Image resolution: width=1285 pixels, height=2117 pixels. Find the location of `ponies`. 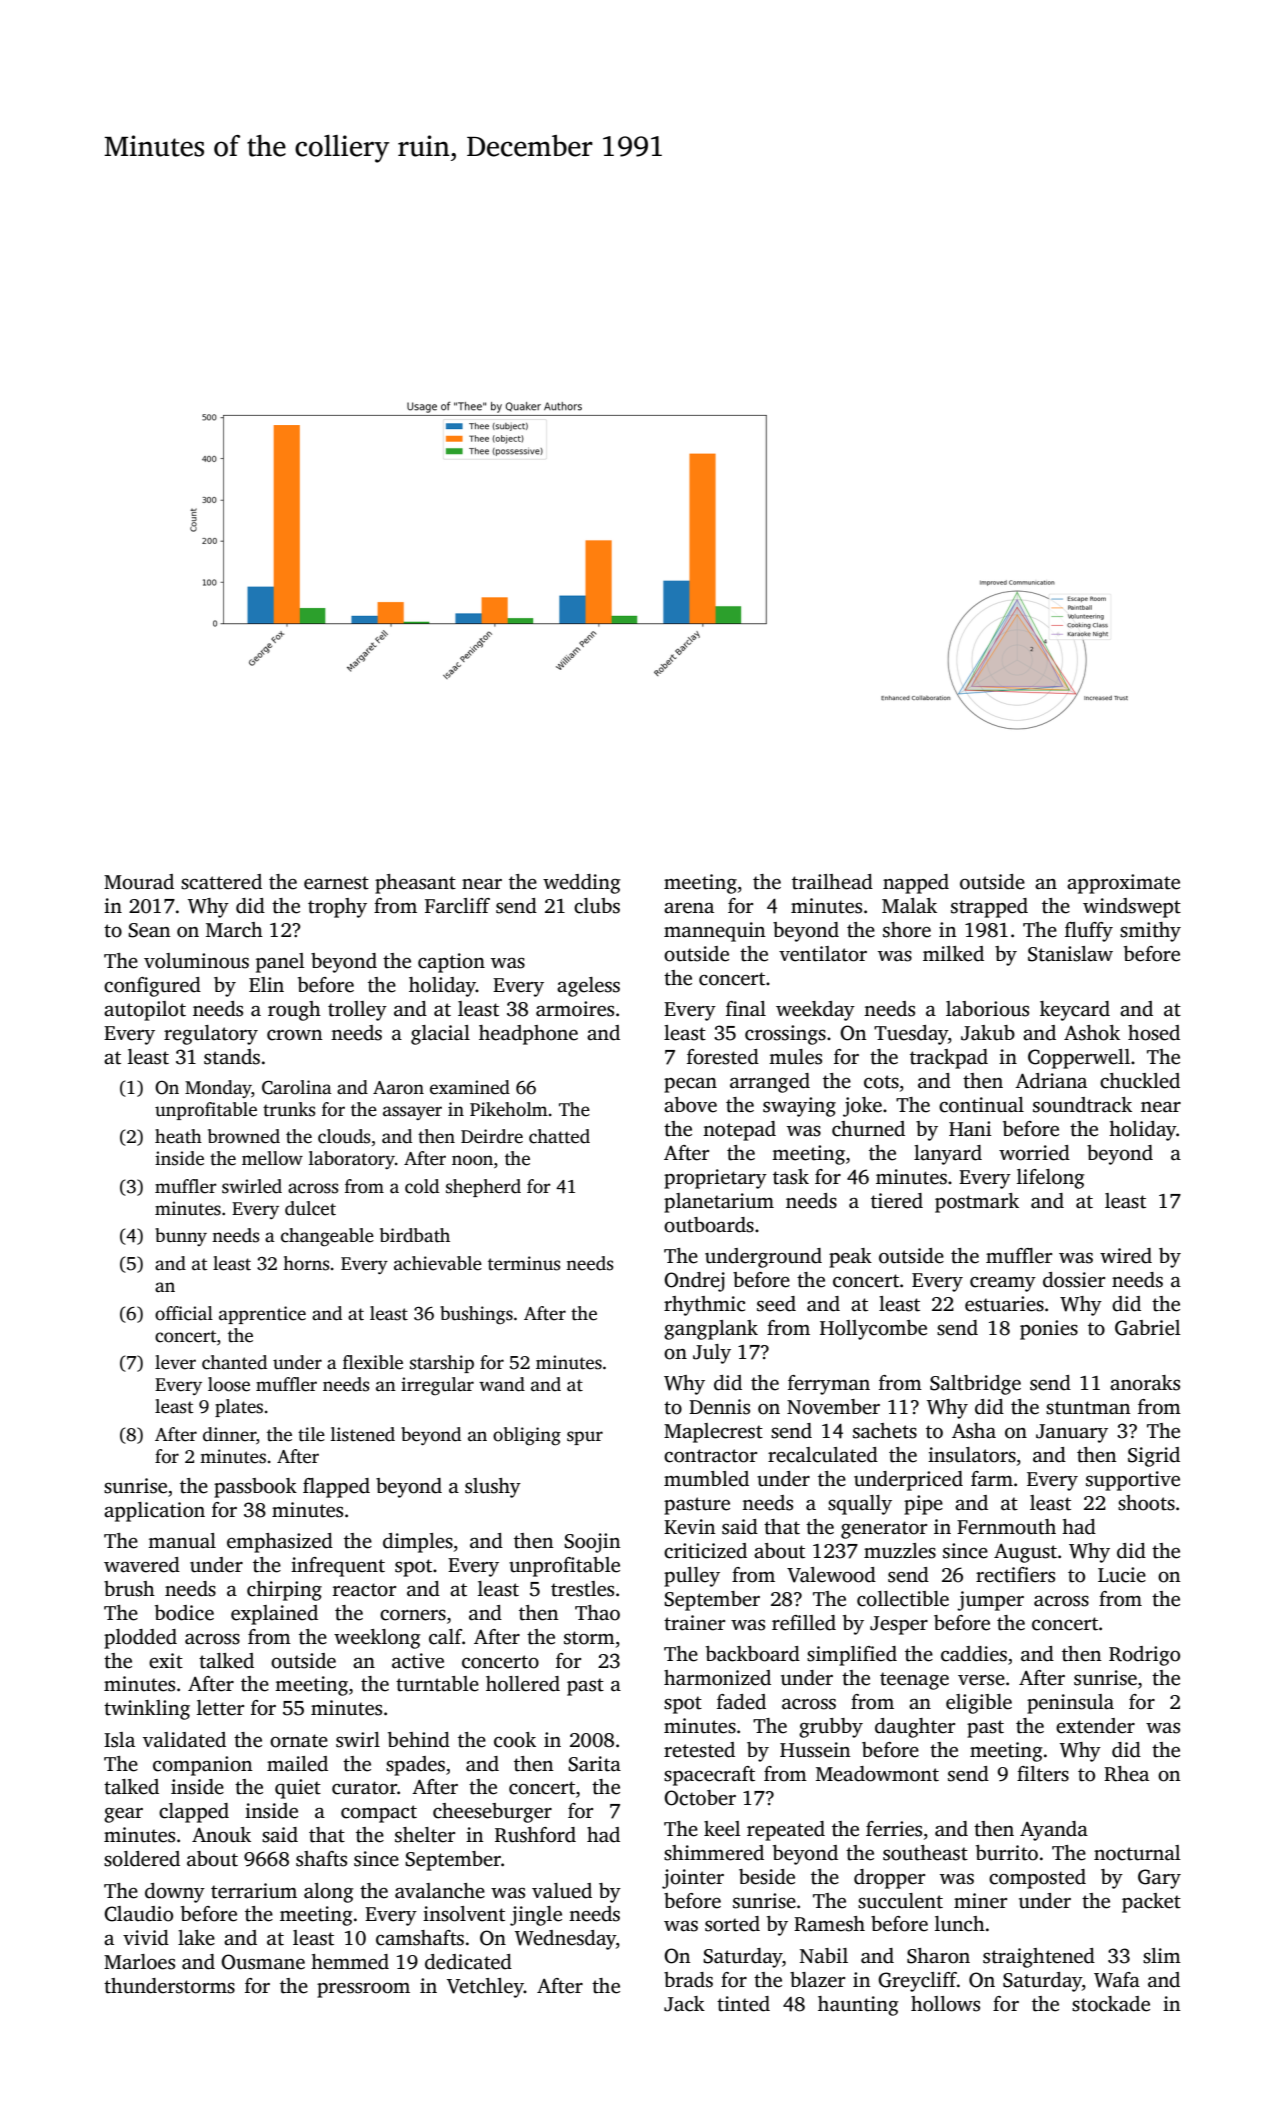

ponies is located at coordinates (1049, 1330).
